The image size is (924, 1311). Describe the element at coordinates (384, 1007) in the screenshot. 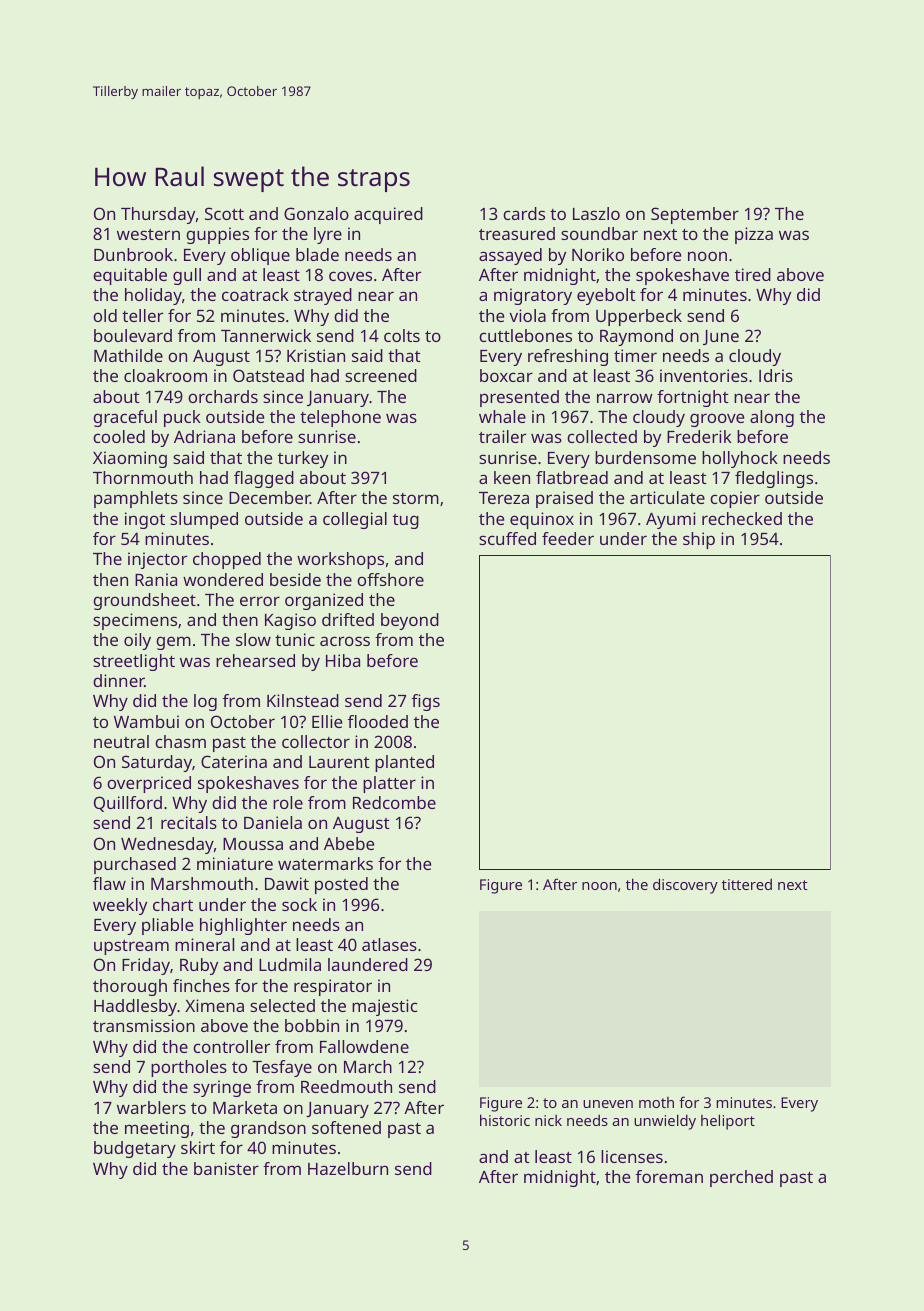

I see `majestic` at that location.
